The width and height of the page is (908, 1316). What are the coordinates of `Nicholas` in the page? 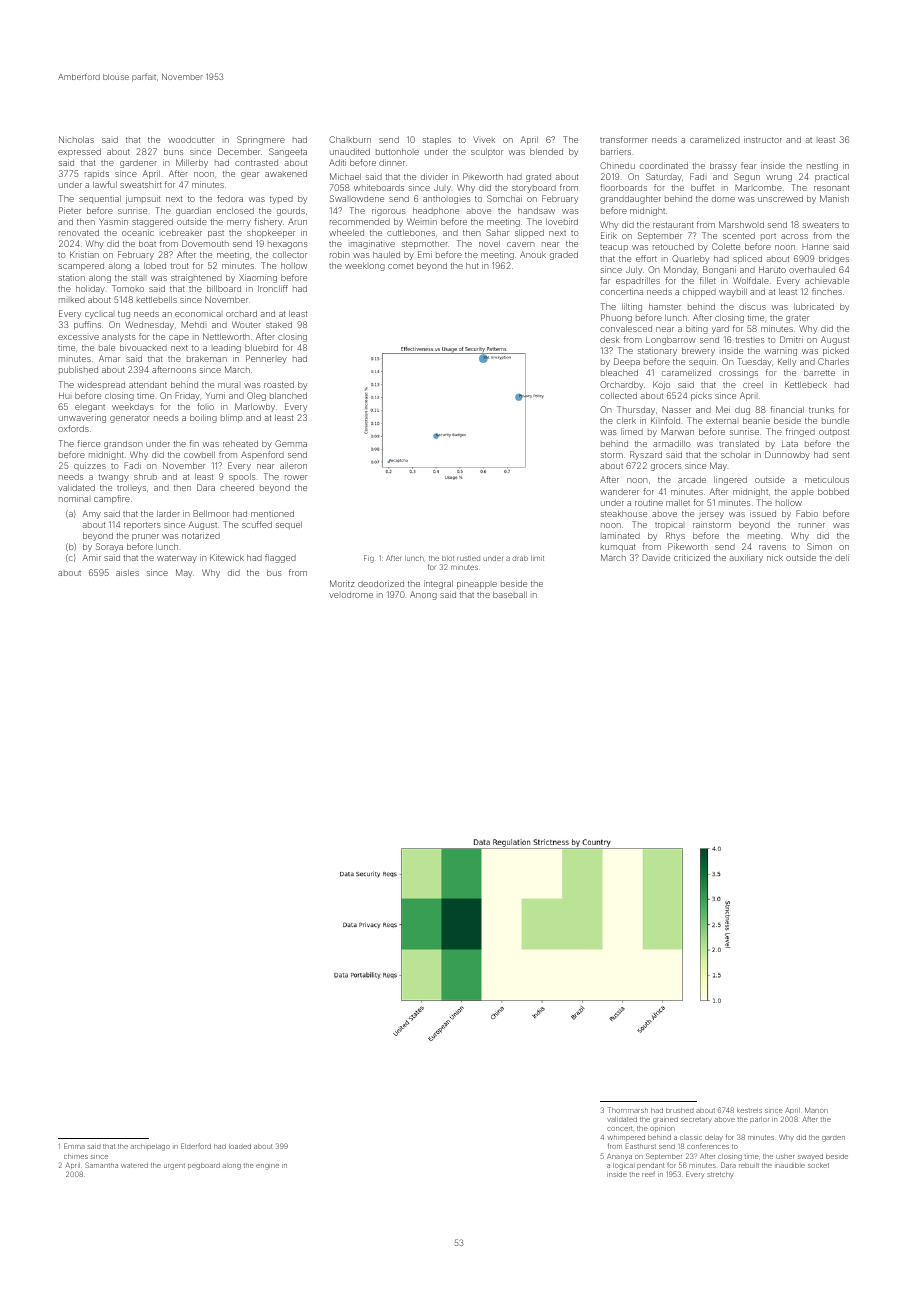 It's located at (76, 139).
